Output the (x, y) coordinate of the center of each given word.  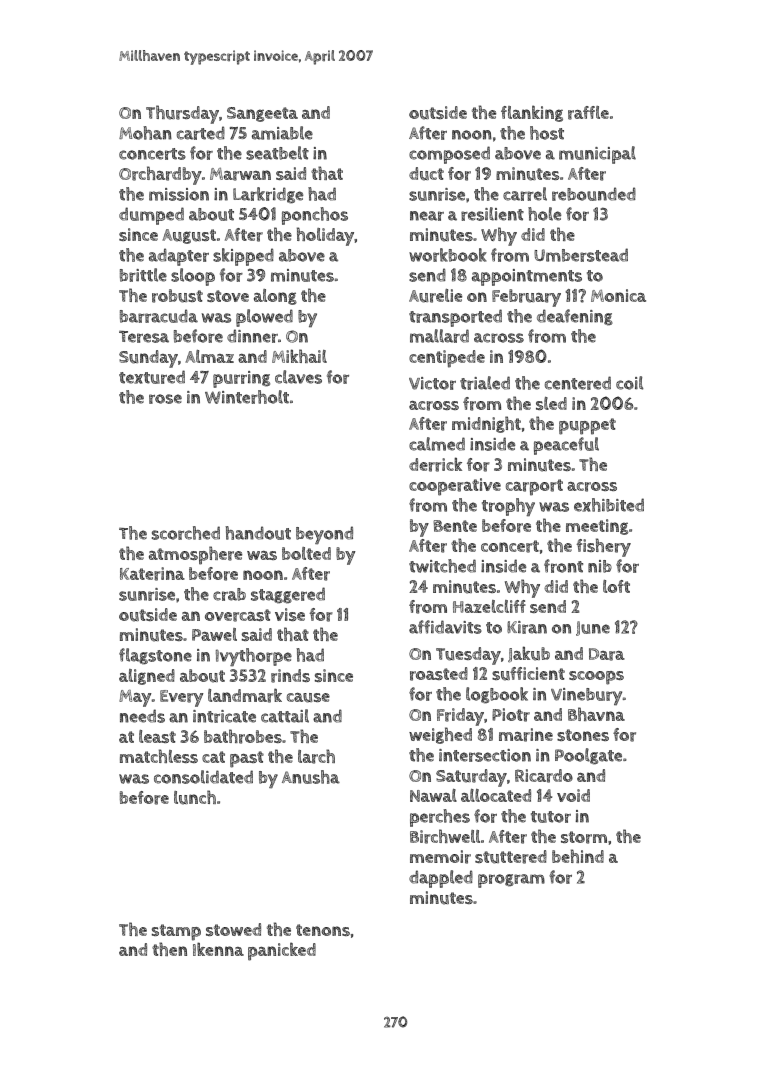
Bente (455, 526)
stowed (233, 929)
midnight (486, 424)
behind (578, 856)
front (563, 566)
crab (229, 594)
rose (165, 399)
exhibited (609, 505)
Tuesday (468, 656)
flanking (532, 113)
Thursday (182, 114)
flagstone (155, 656)
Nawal (433, 795)
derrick (435, 464)
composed (449, 155)
